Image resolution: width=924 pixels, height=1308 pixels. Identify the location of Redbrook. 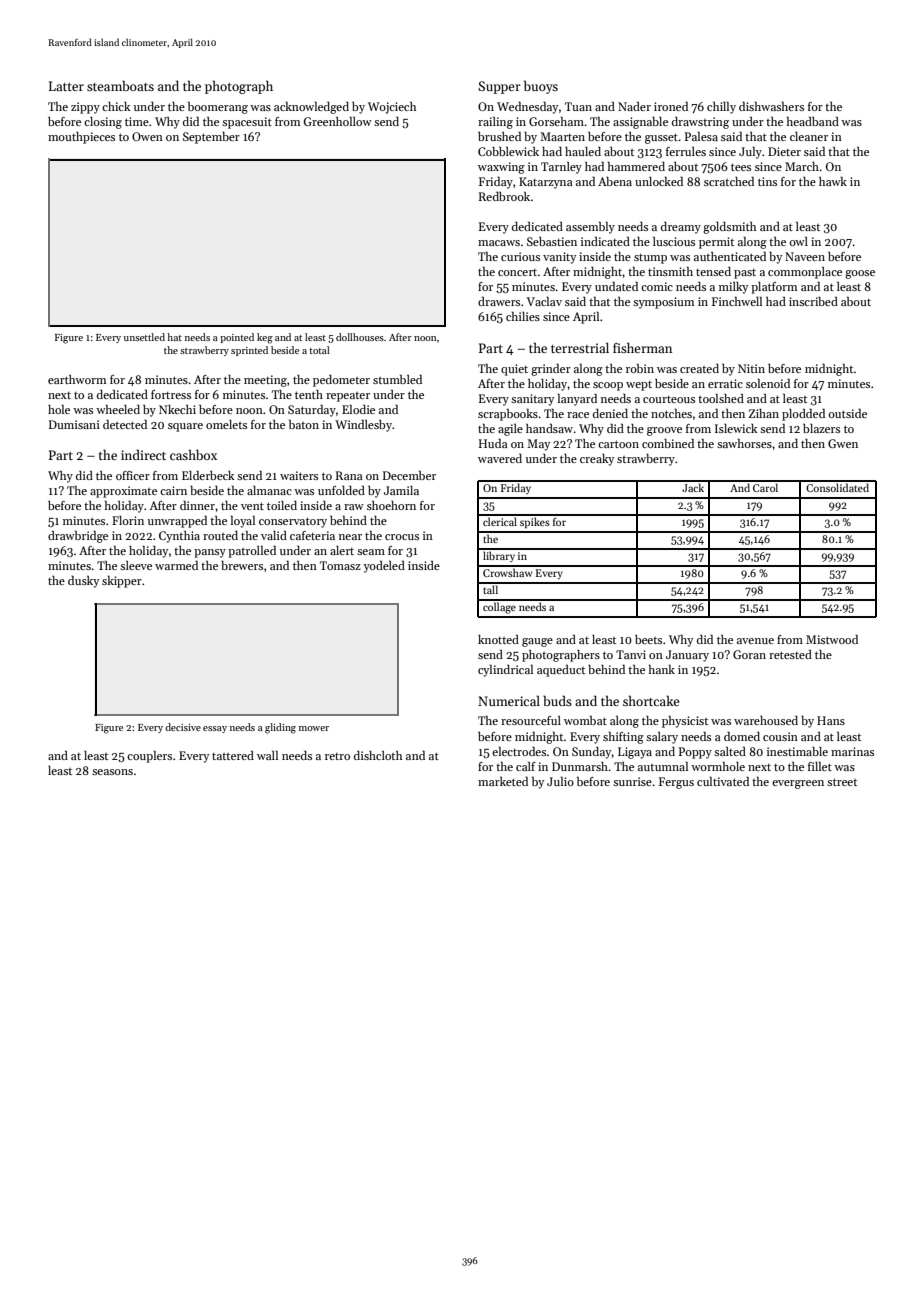
(504, 196).
